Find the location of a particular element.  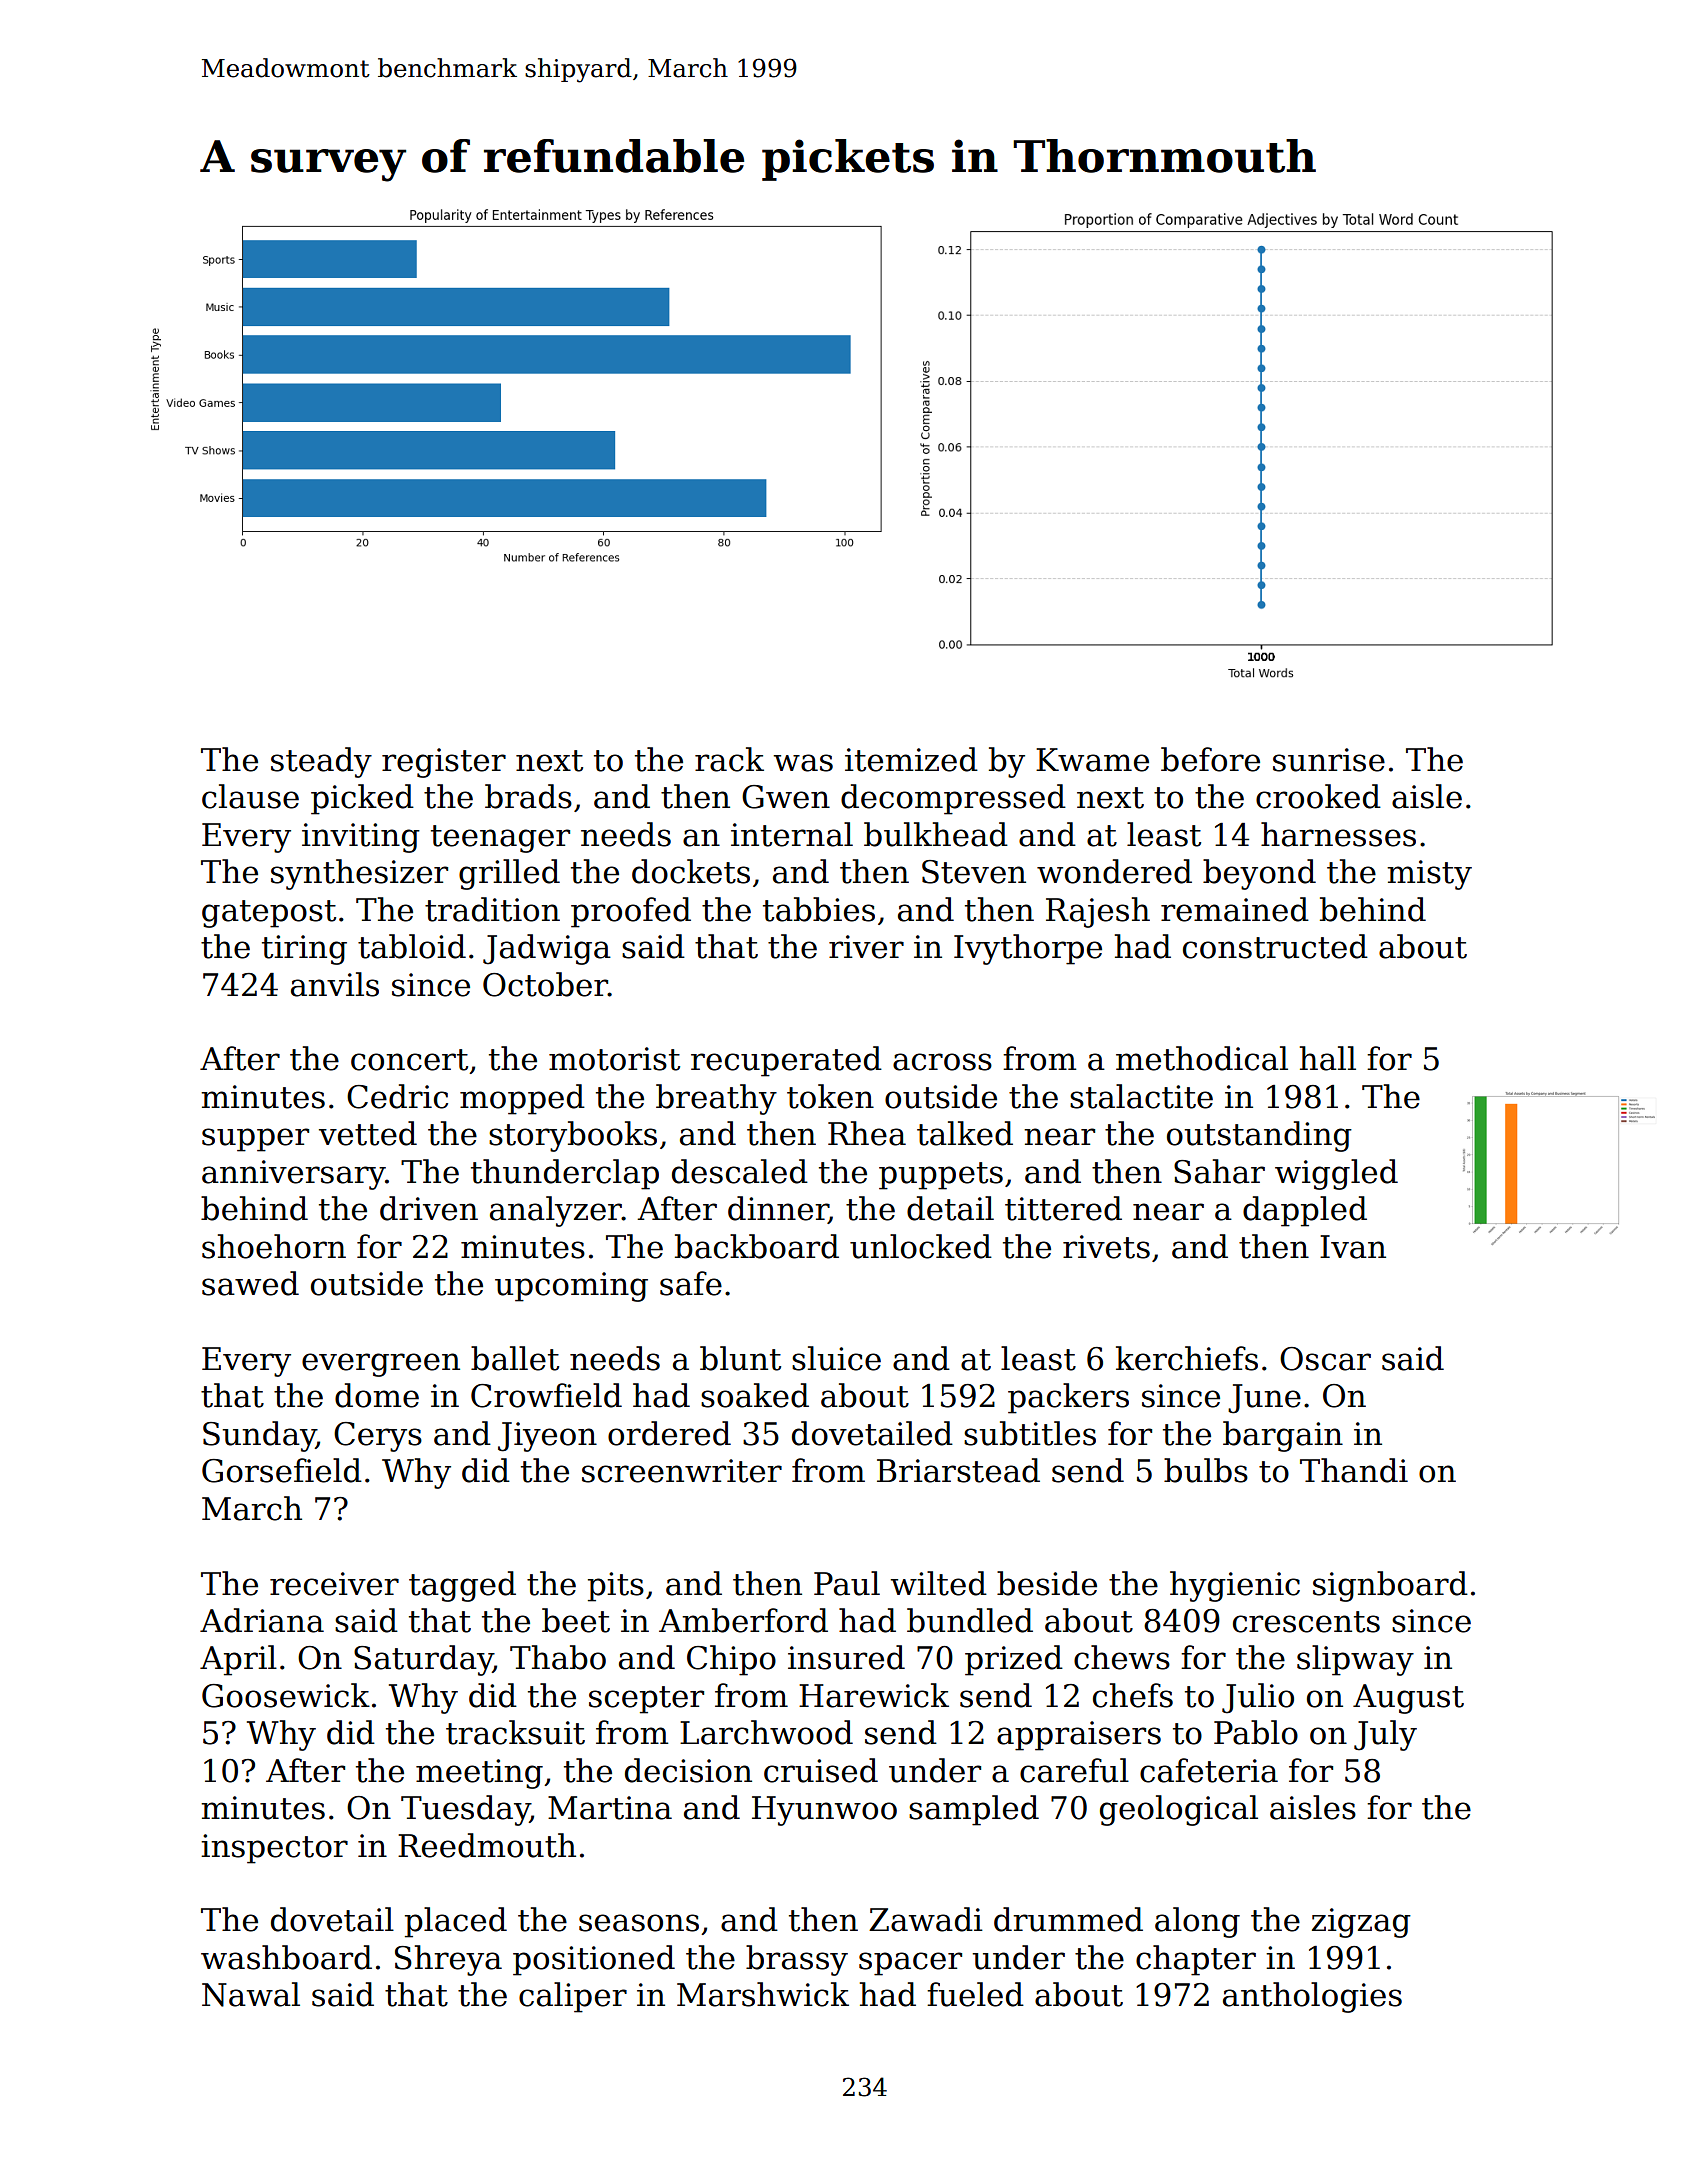

steady is located at coordinates (321, 762).
